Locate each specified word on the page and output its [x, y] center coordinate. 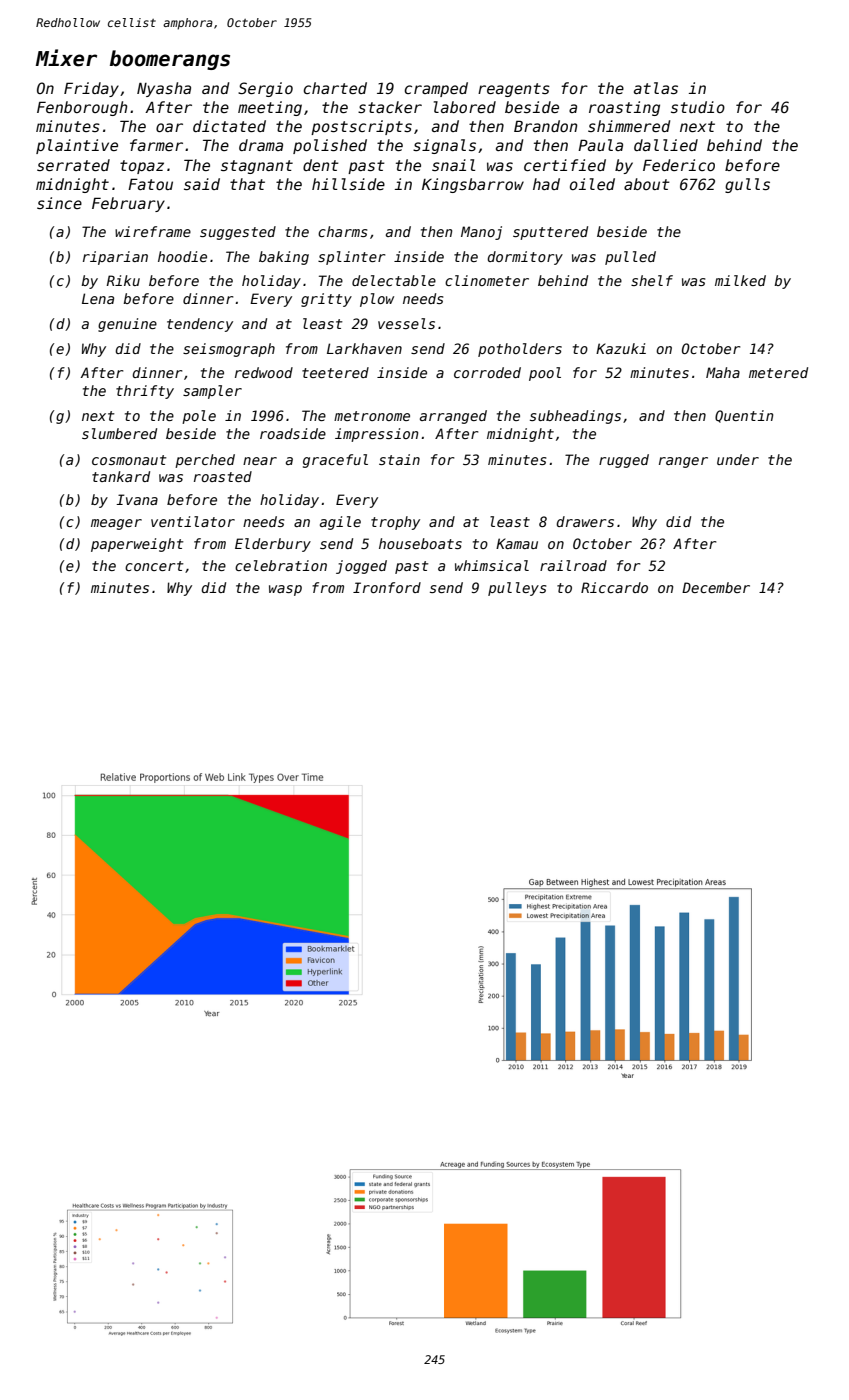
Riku [123, 280]
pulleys [517, 589]
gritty [326, 300]
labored [465, 107]
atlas [656, 88]
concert [154, 566]
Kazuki [621, 348]
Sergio [265, 89]
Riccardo [614, 587]
